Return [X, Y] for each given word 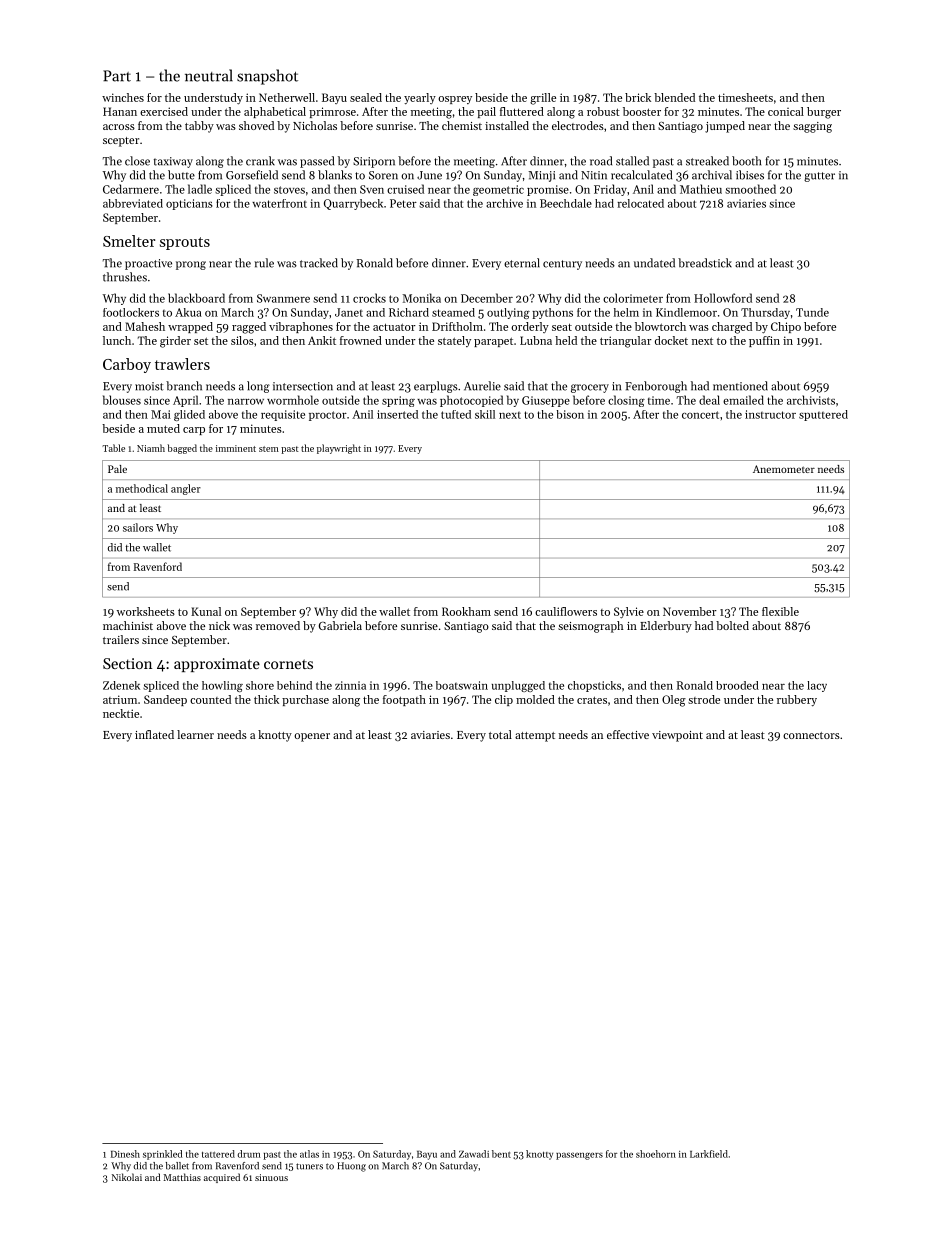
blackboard [196, 298]
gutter [819, 177]
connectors [811, 735]
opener [312, 737]
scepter [121, 142]
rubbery [797, 701]
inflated [154, 734]
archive [504, 203]
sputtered [823, 415]
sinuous [271, 1177]
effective [628, 734]
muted [163, 428]
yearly [420, 99]
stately [454, 341]
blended [674, 97]
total [500, 734]
